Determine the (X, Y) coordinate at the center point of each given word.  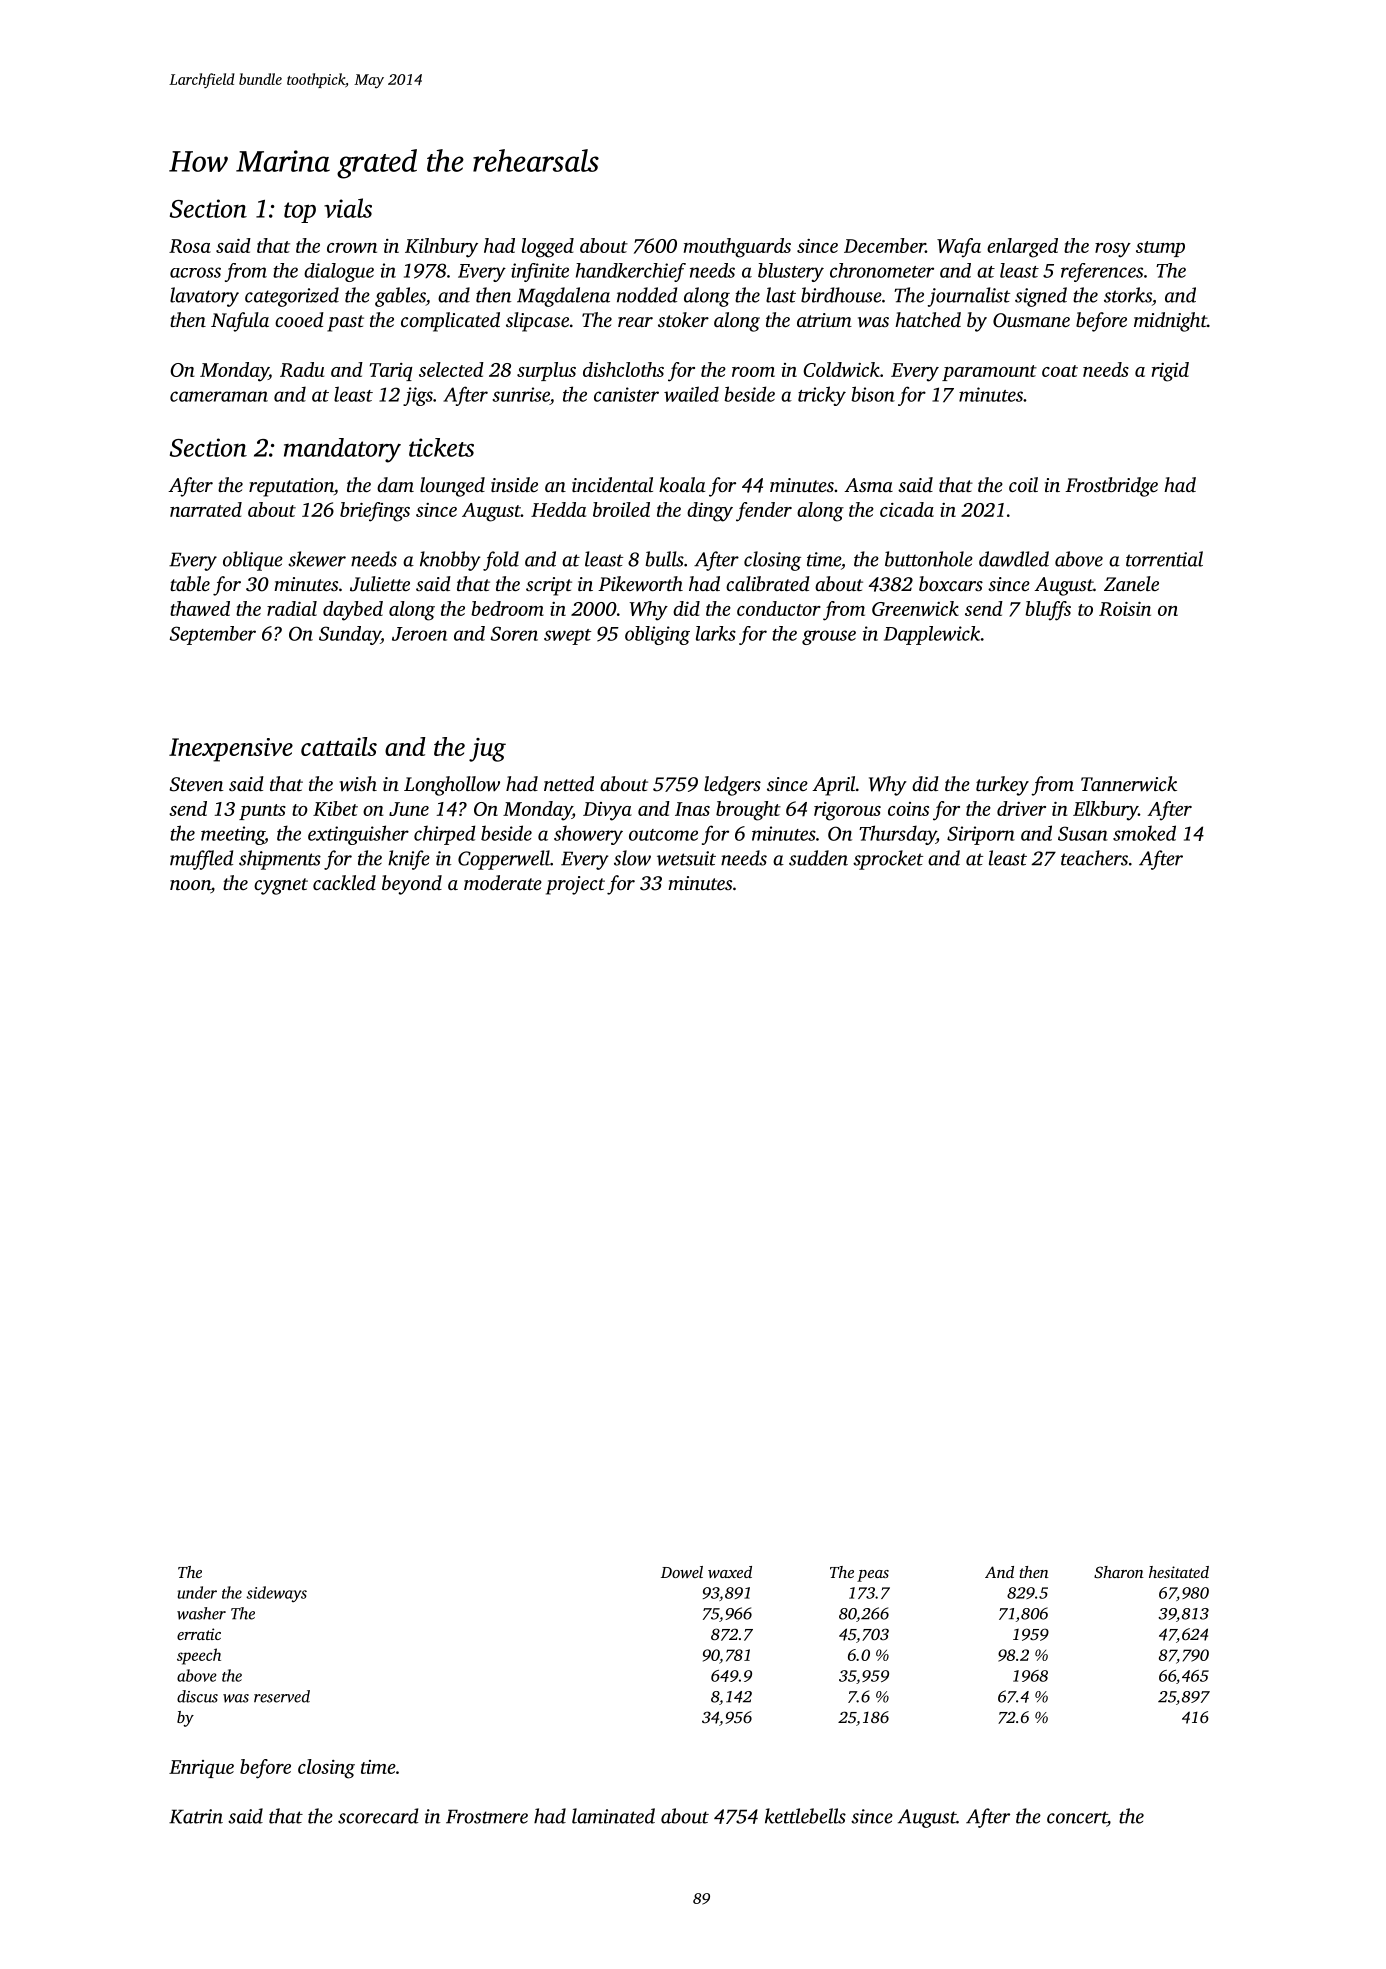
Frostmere (487, 1816)
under (197, 1592)
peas (873, 1576)
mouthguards (737, 248)
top (300, 212)
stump (1160, 249)
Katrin (196, 1816)
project (575, 885)
